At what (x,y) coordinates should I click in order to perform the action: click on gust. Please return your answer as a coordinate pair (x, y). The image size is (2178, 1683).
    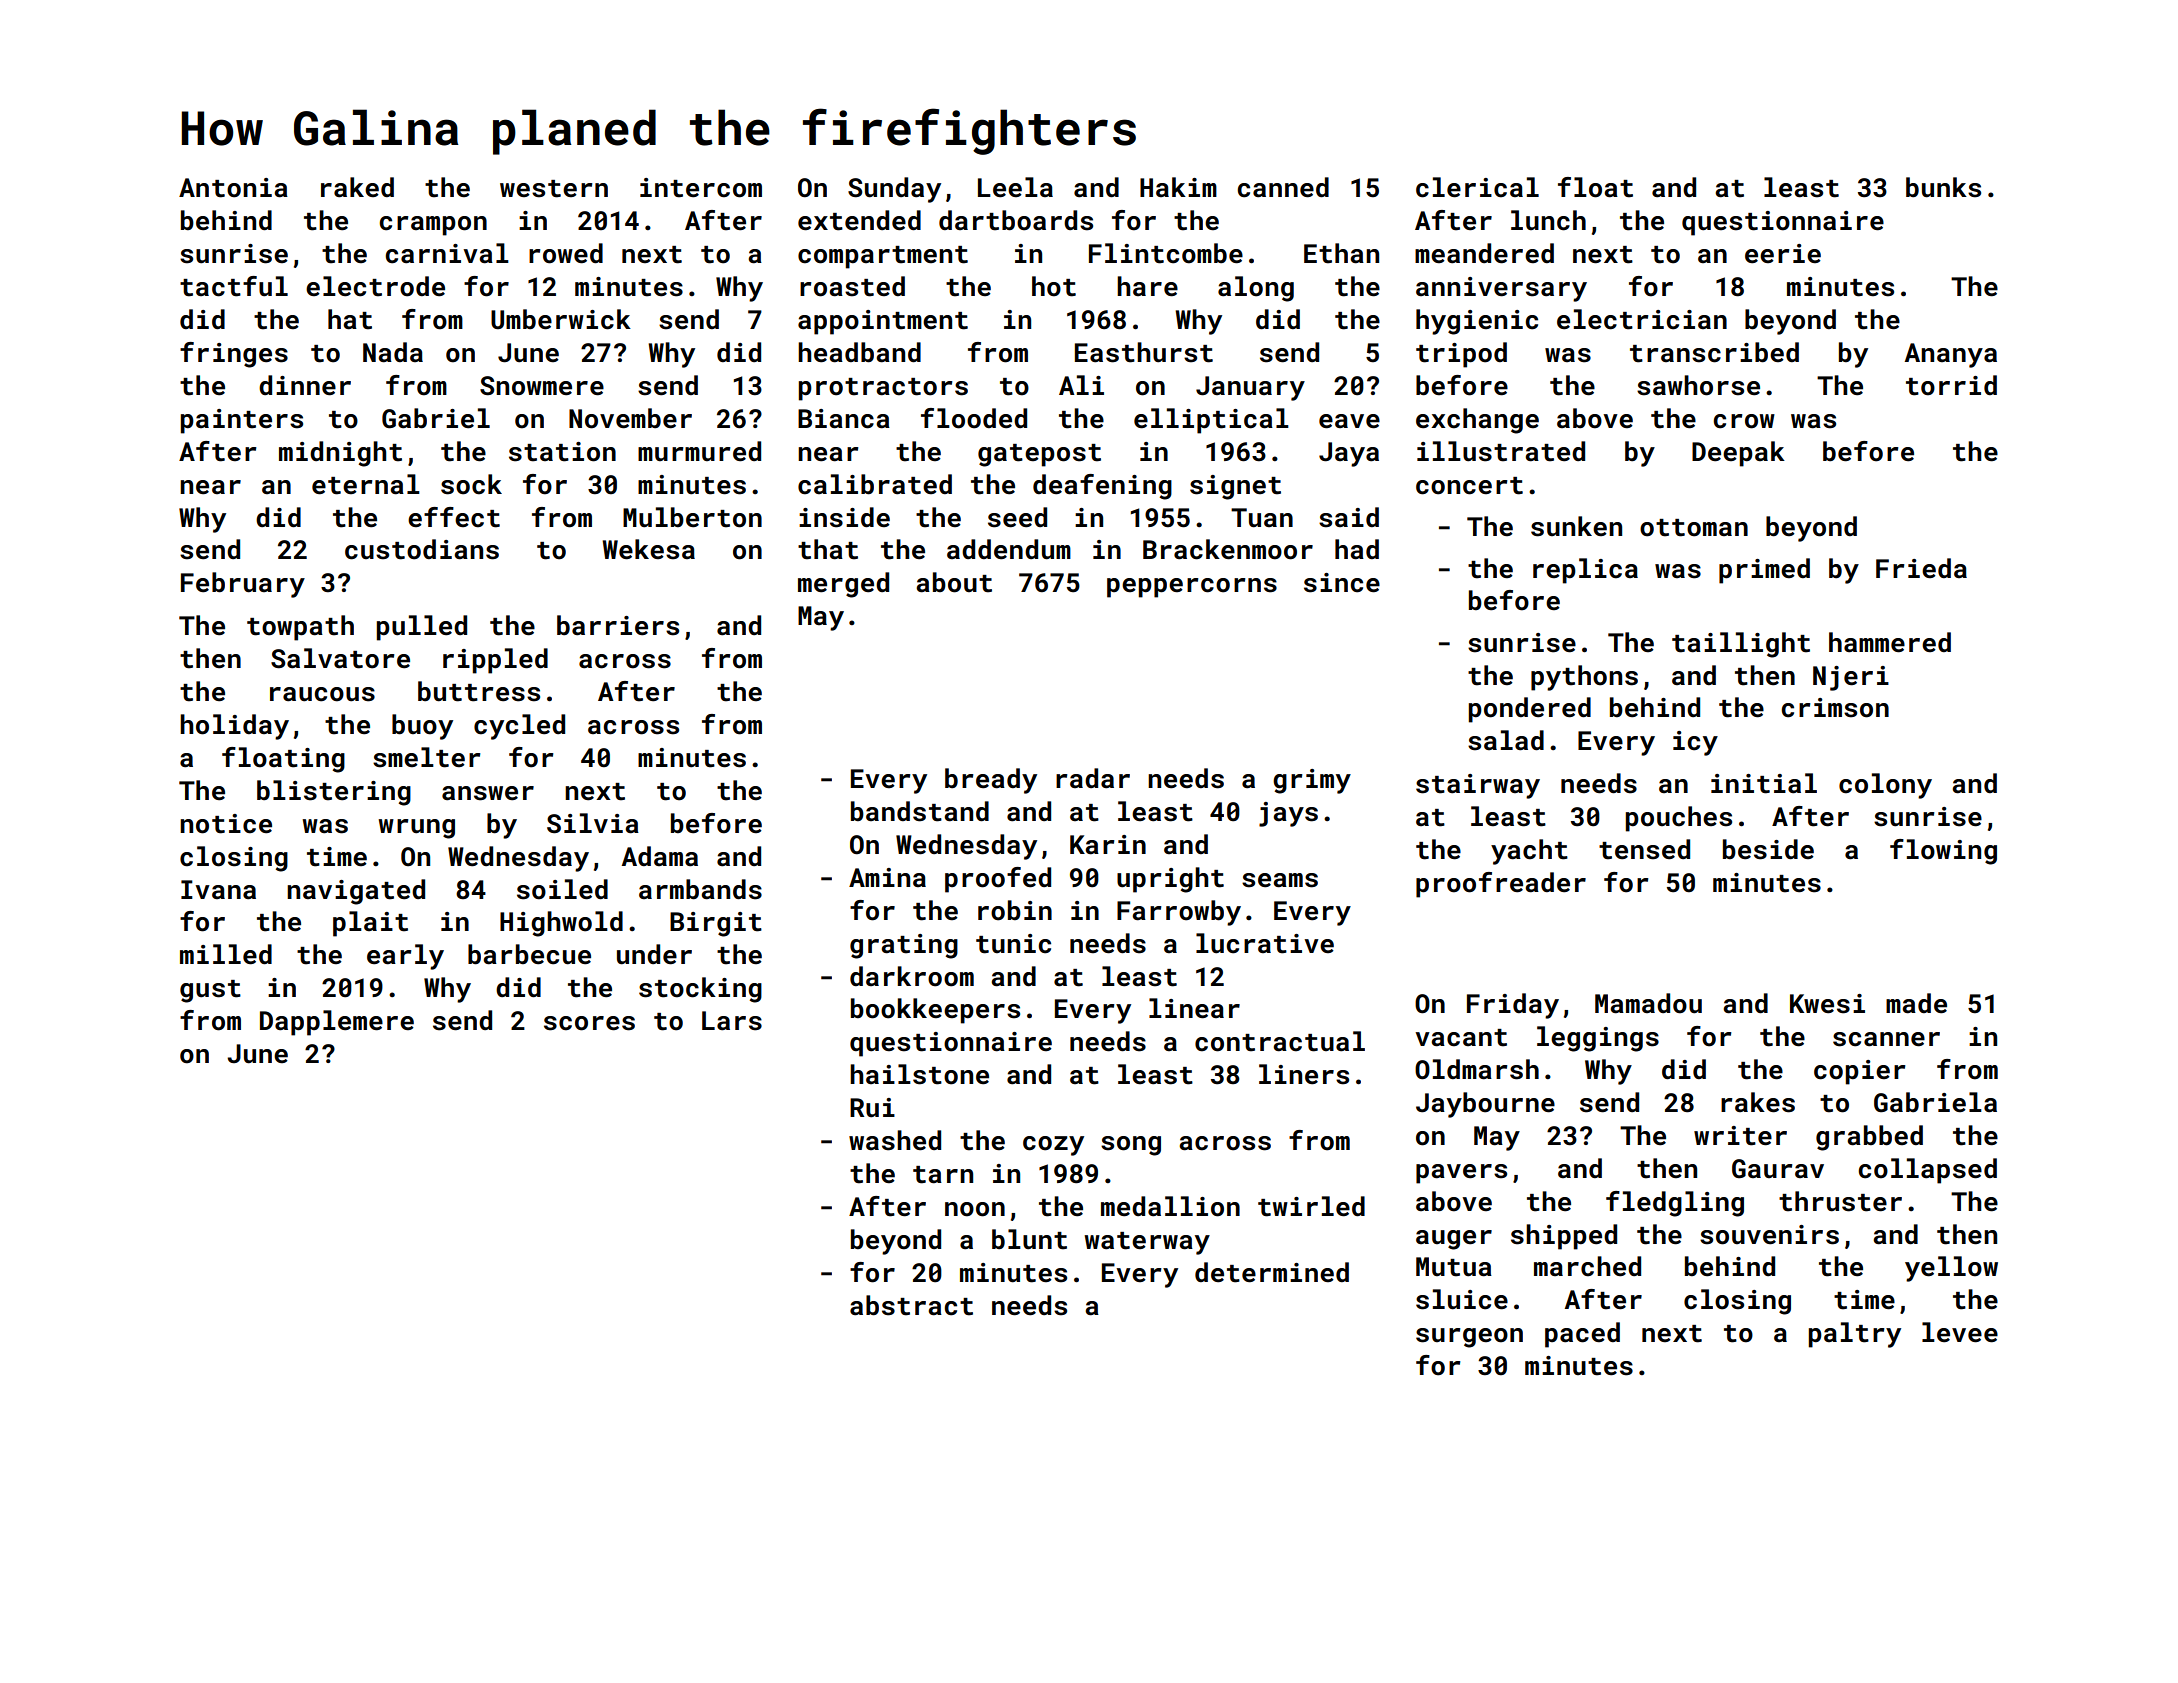
    Looking at the image, I should click on (210, 991).
